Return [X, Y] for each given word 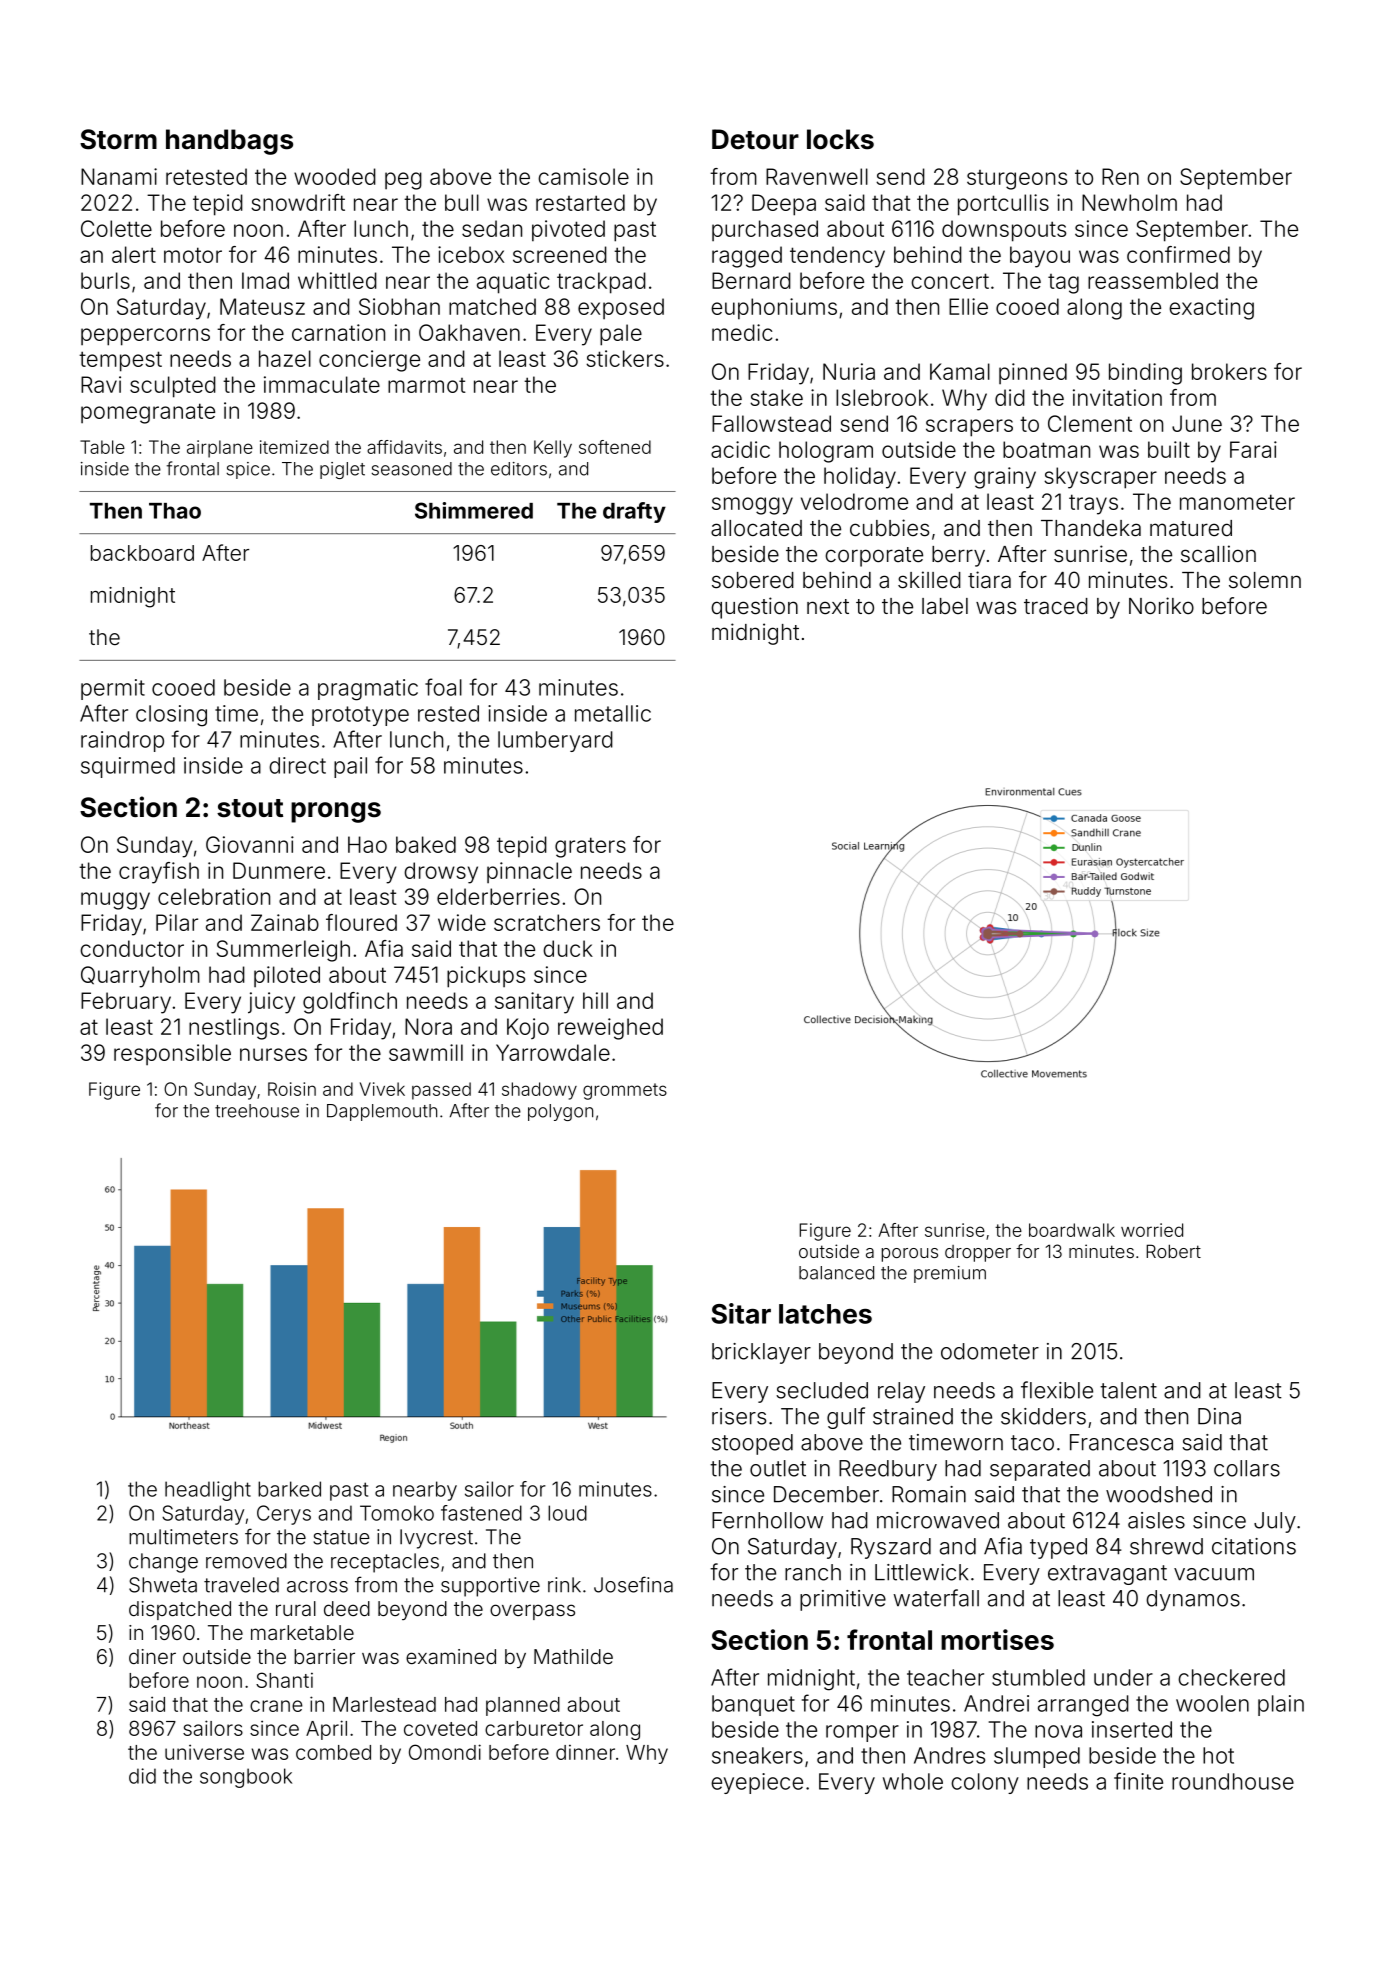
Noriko [1161, 606]
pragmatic [368, 690]
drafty [634, 512]
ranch [813, 1572]
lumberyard [555, 741]
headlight [208, 1491]
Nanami [119, 176]
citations [1254, 1546]
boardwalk [1072, 1230]
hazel [285, 358]
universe [204, 1752]
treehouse [257, 1111]
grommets [625, 1091]
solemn [1265, 580]
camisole [583, 176]
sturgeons [1017, 180]
